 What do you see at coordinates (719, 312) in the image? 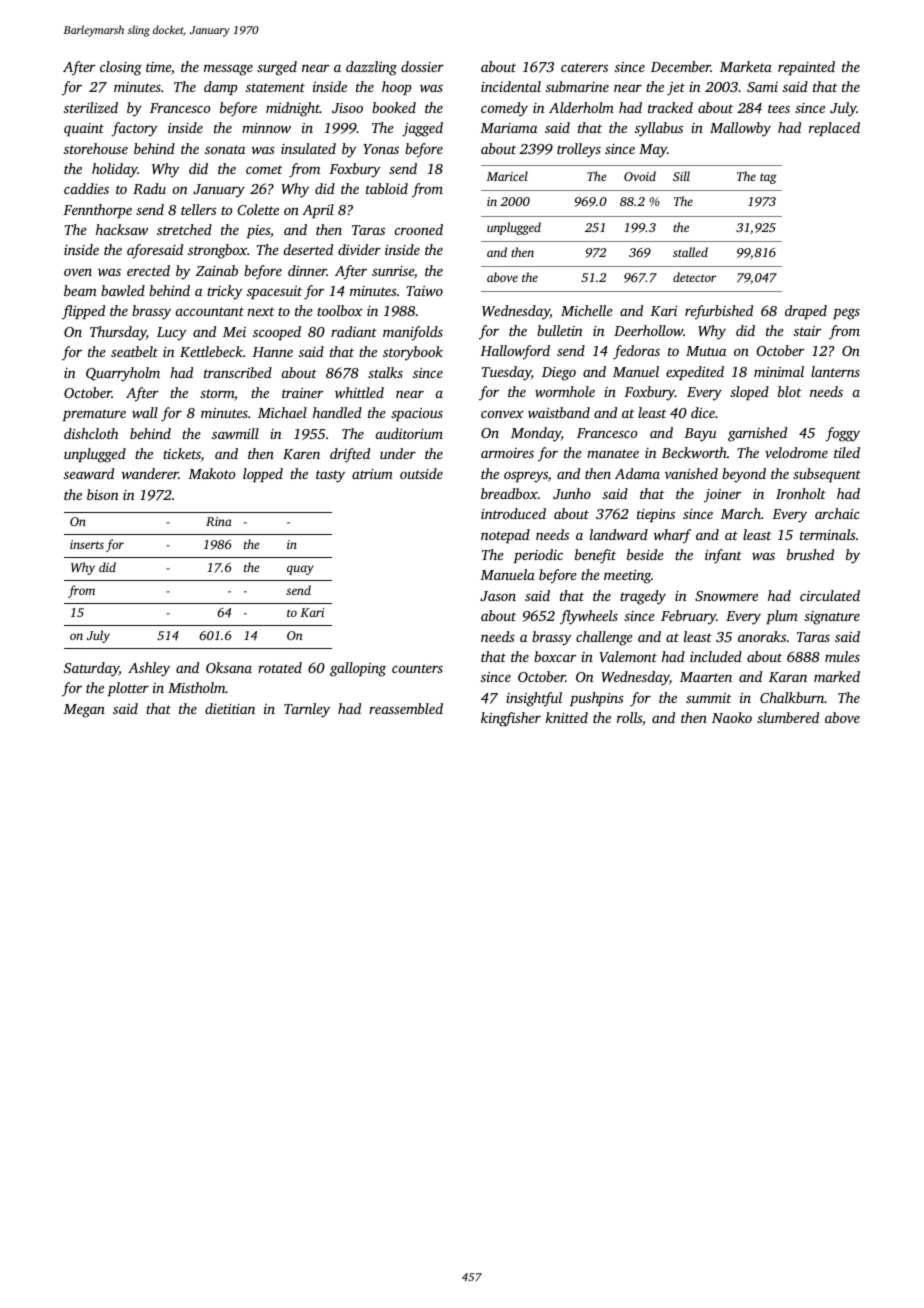
I see `refurbished` at bounding box center [719, 312].
